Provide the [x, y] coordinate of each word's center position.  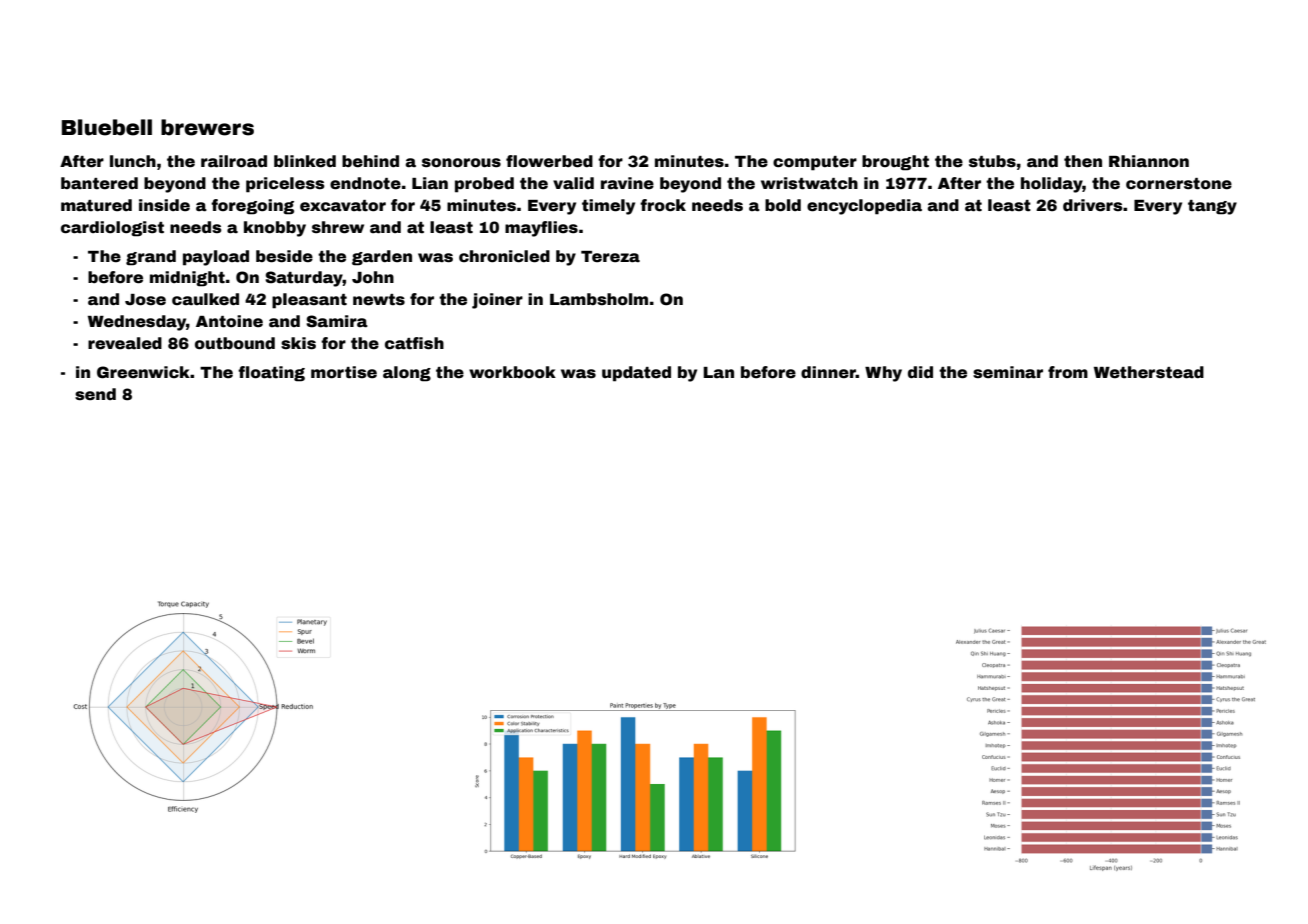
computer [815, 163]
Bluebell [107, 127]
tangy [1212, 207]
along [407, 374]
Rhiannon [1149, 161]
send [95, 394]
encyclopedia [864, 207]
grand [151, 258]
